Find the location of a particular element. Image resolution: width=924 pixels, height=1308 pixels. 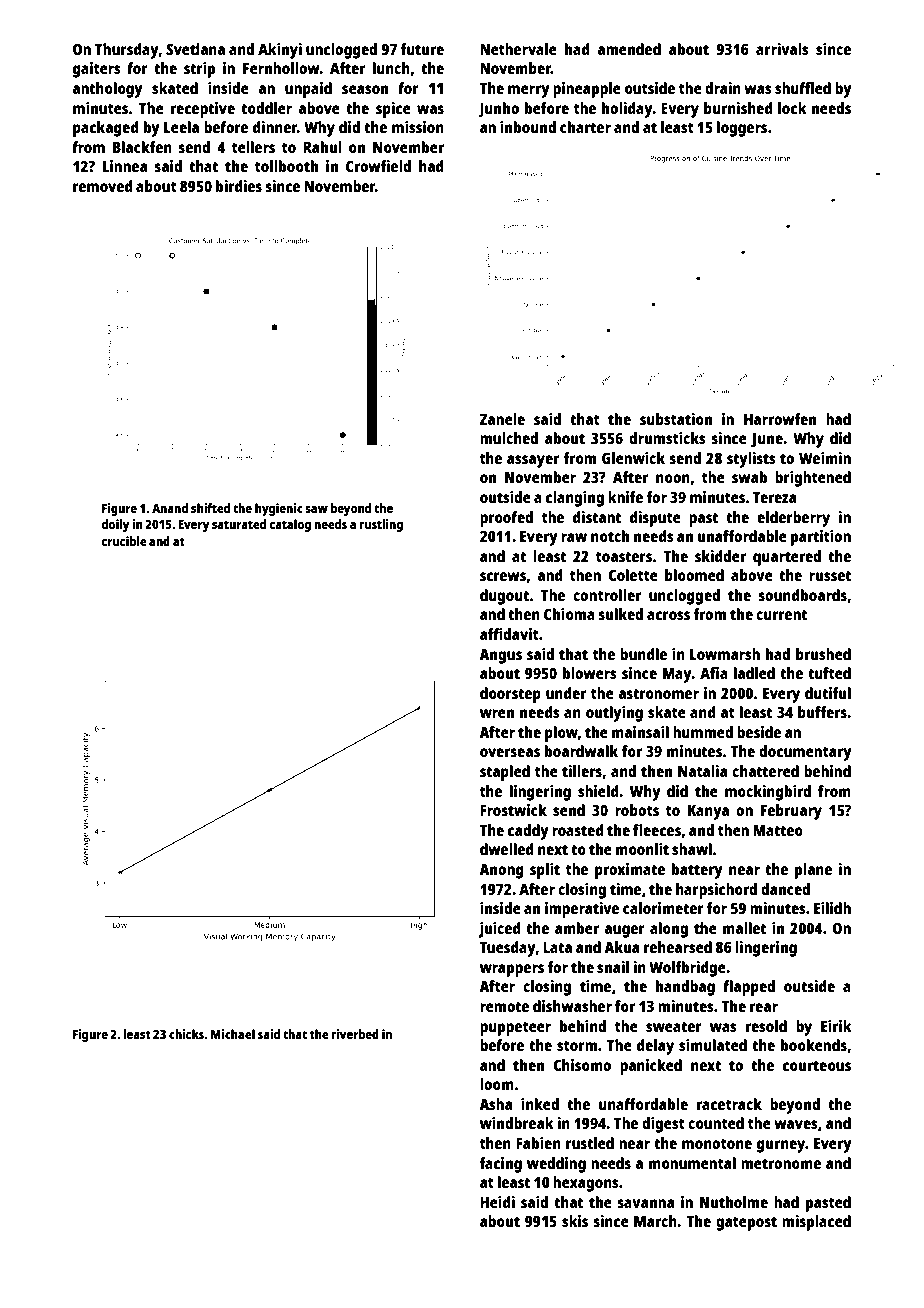

Leela is located at coordinates (181, 127).
